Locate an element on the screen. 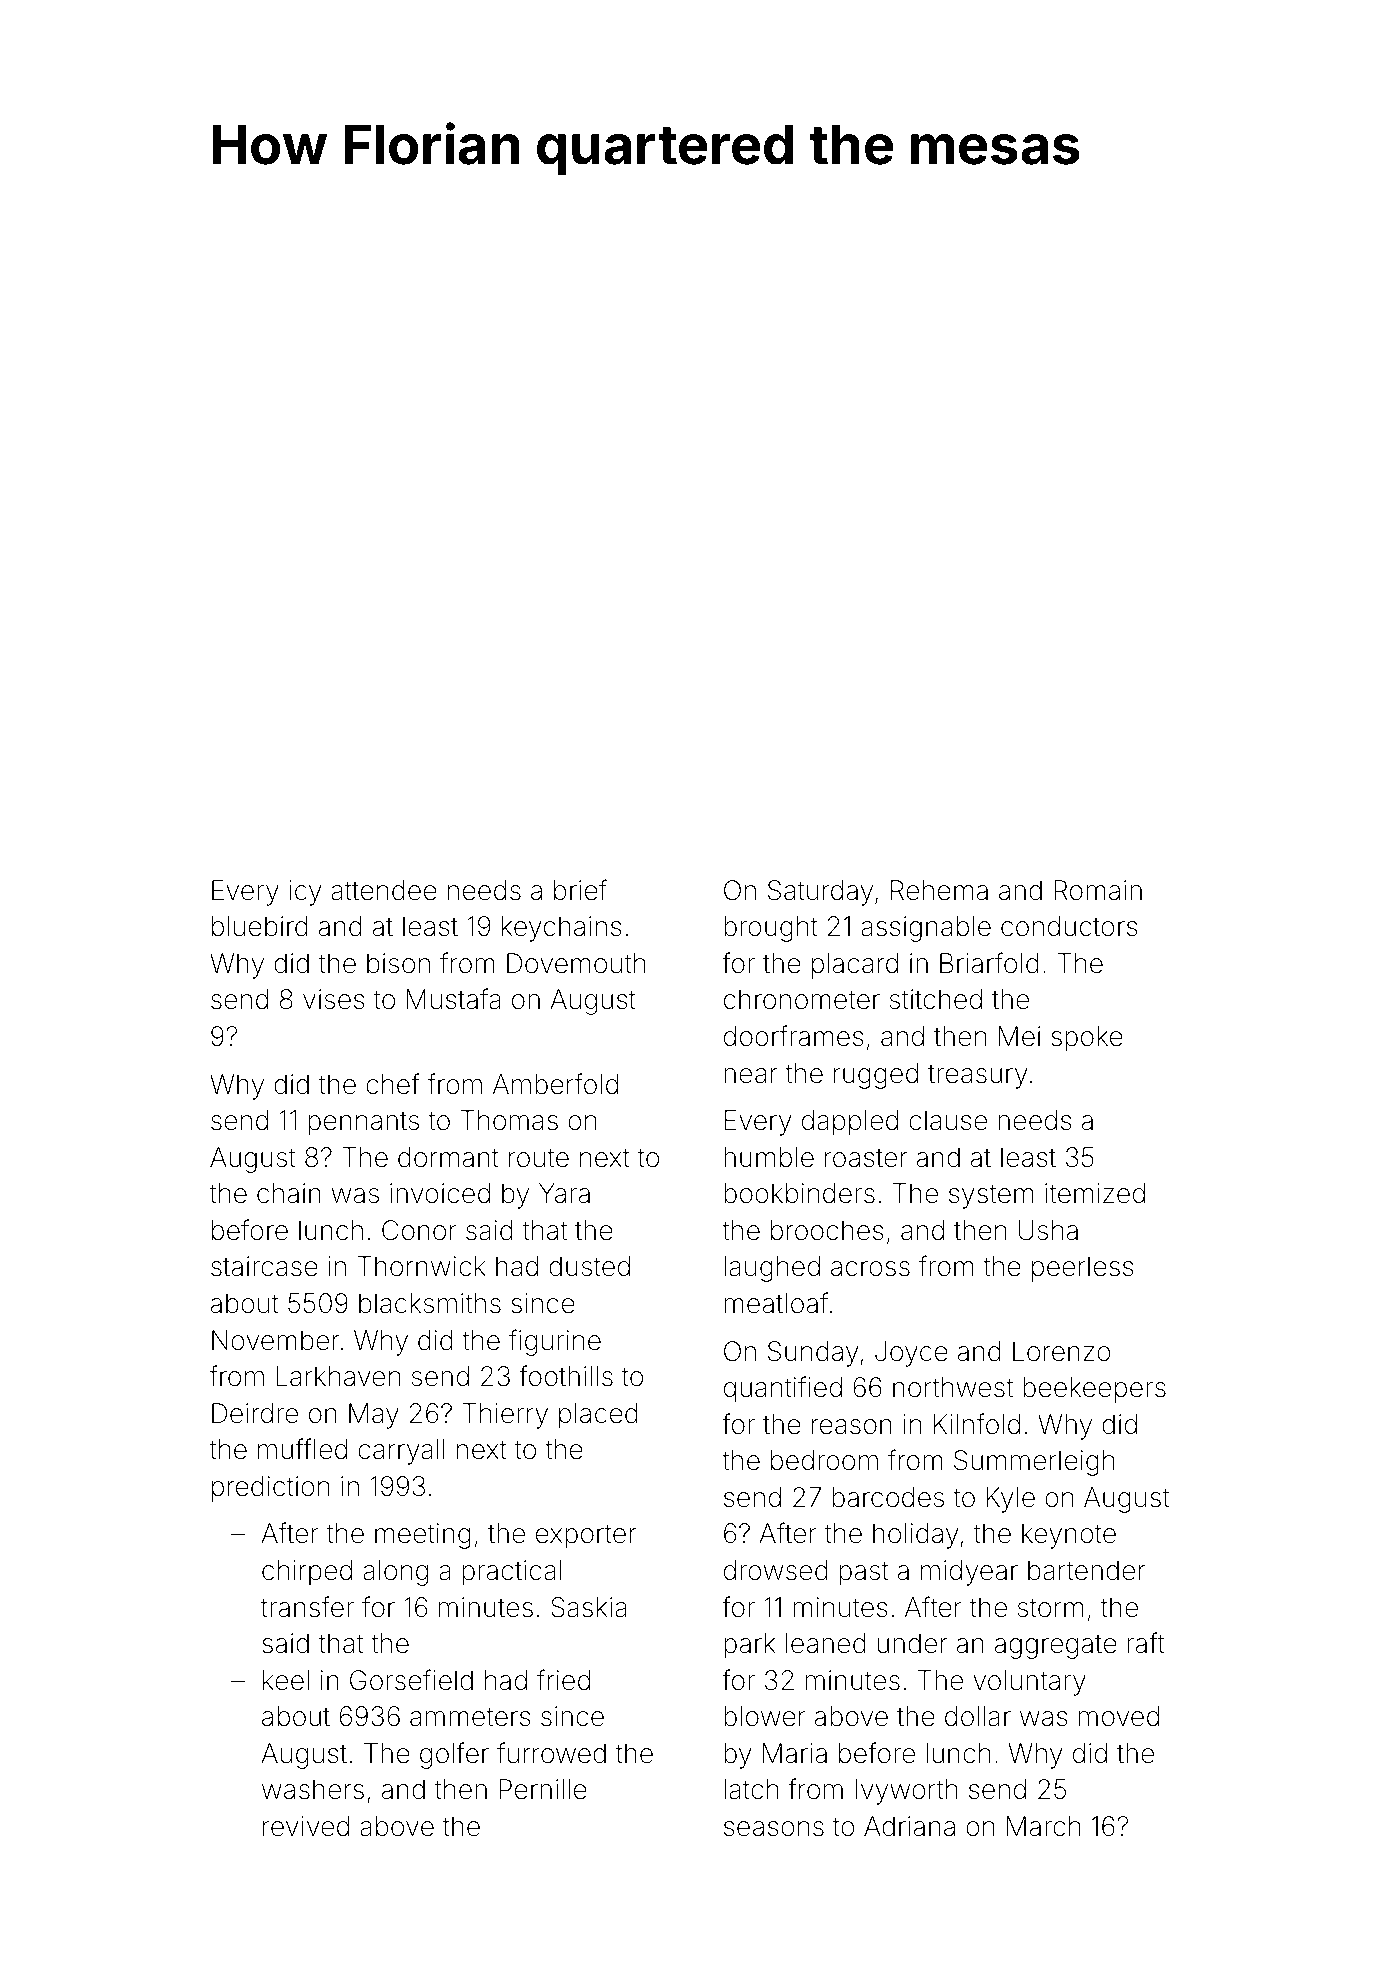 The image size is (1386, 1969). Mustafa is located at coordinates (454, 999).
